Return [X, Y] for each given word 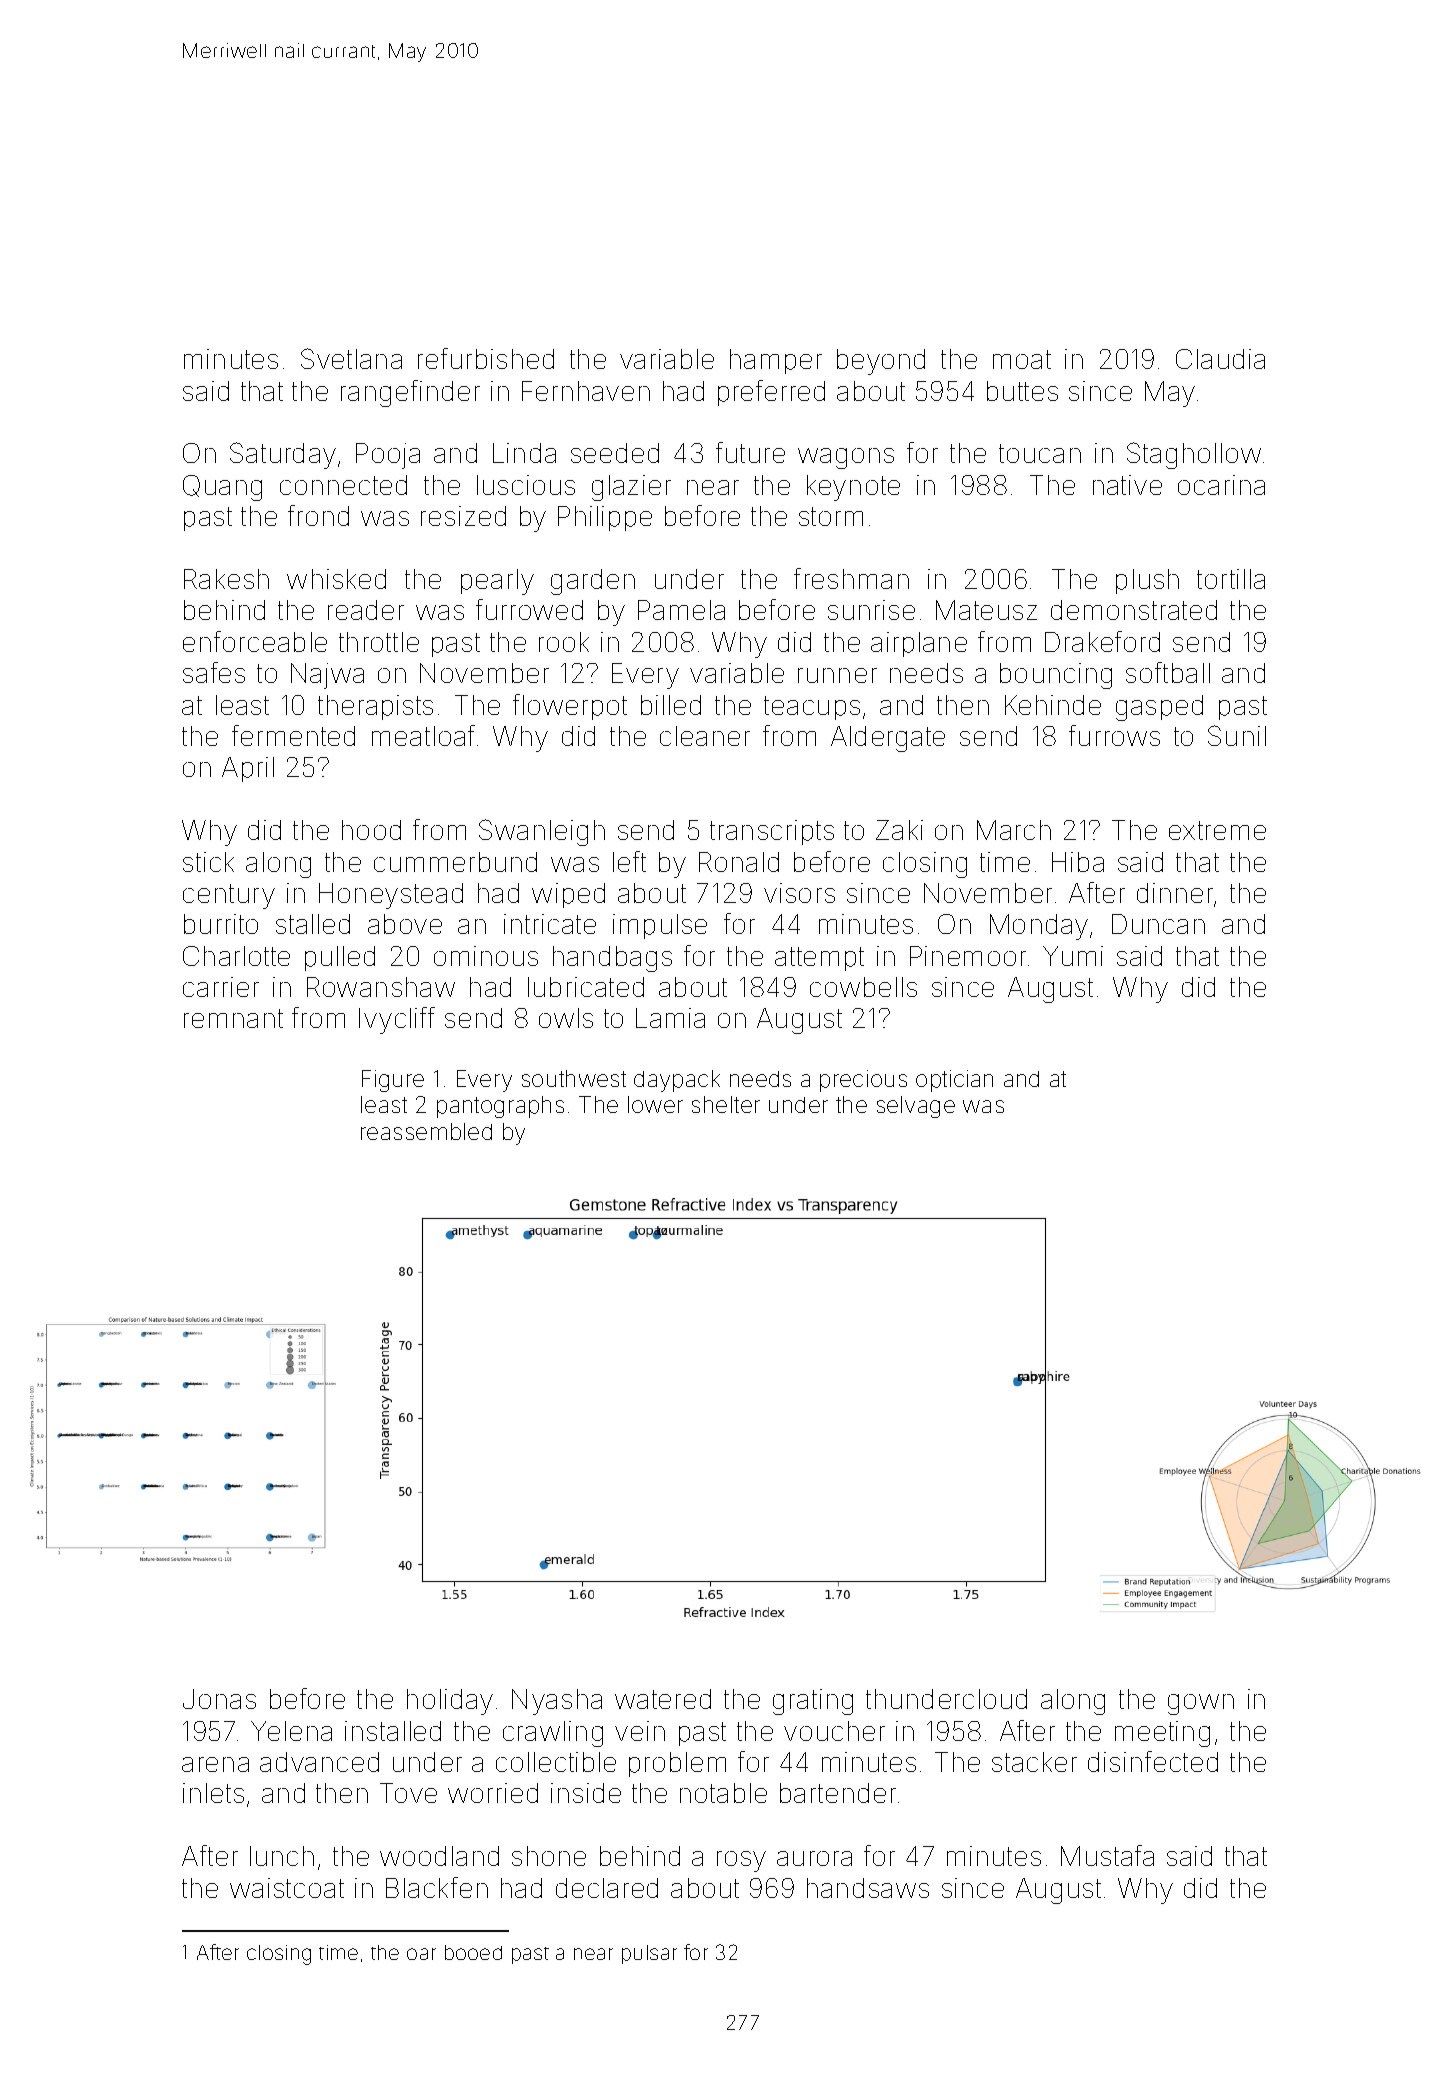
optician [954, 1081]
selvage [916, 1107]
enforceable [255, 641]
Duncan [1158, 924]
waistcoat [287, 1888]
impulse [660, 926]
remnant [233, 1018]
